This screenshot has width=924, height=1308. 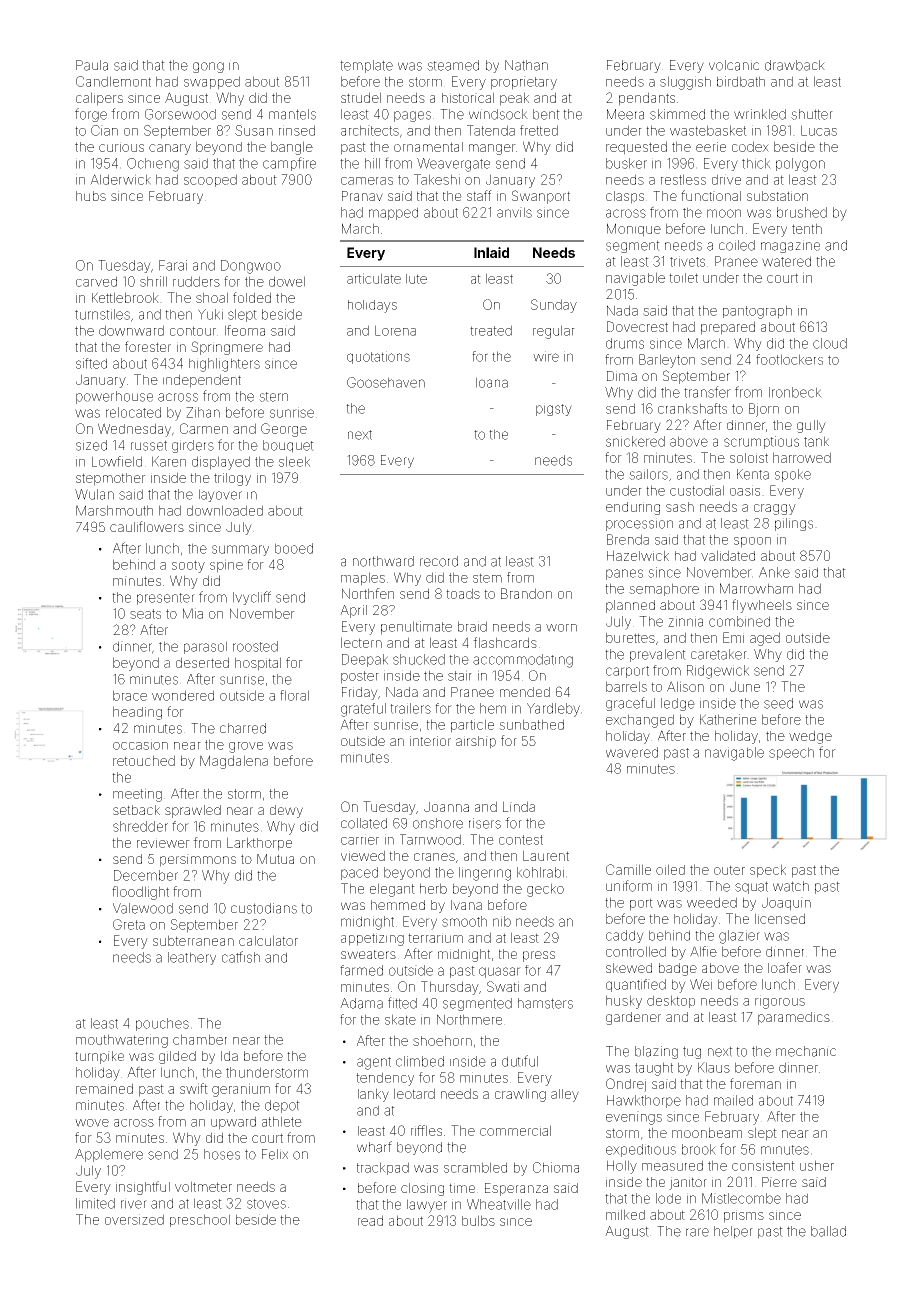 What do you see at coordinates (687, 261) in the screenshot?
I see `trivets` at bounding box center [687, 261].
